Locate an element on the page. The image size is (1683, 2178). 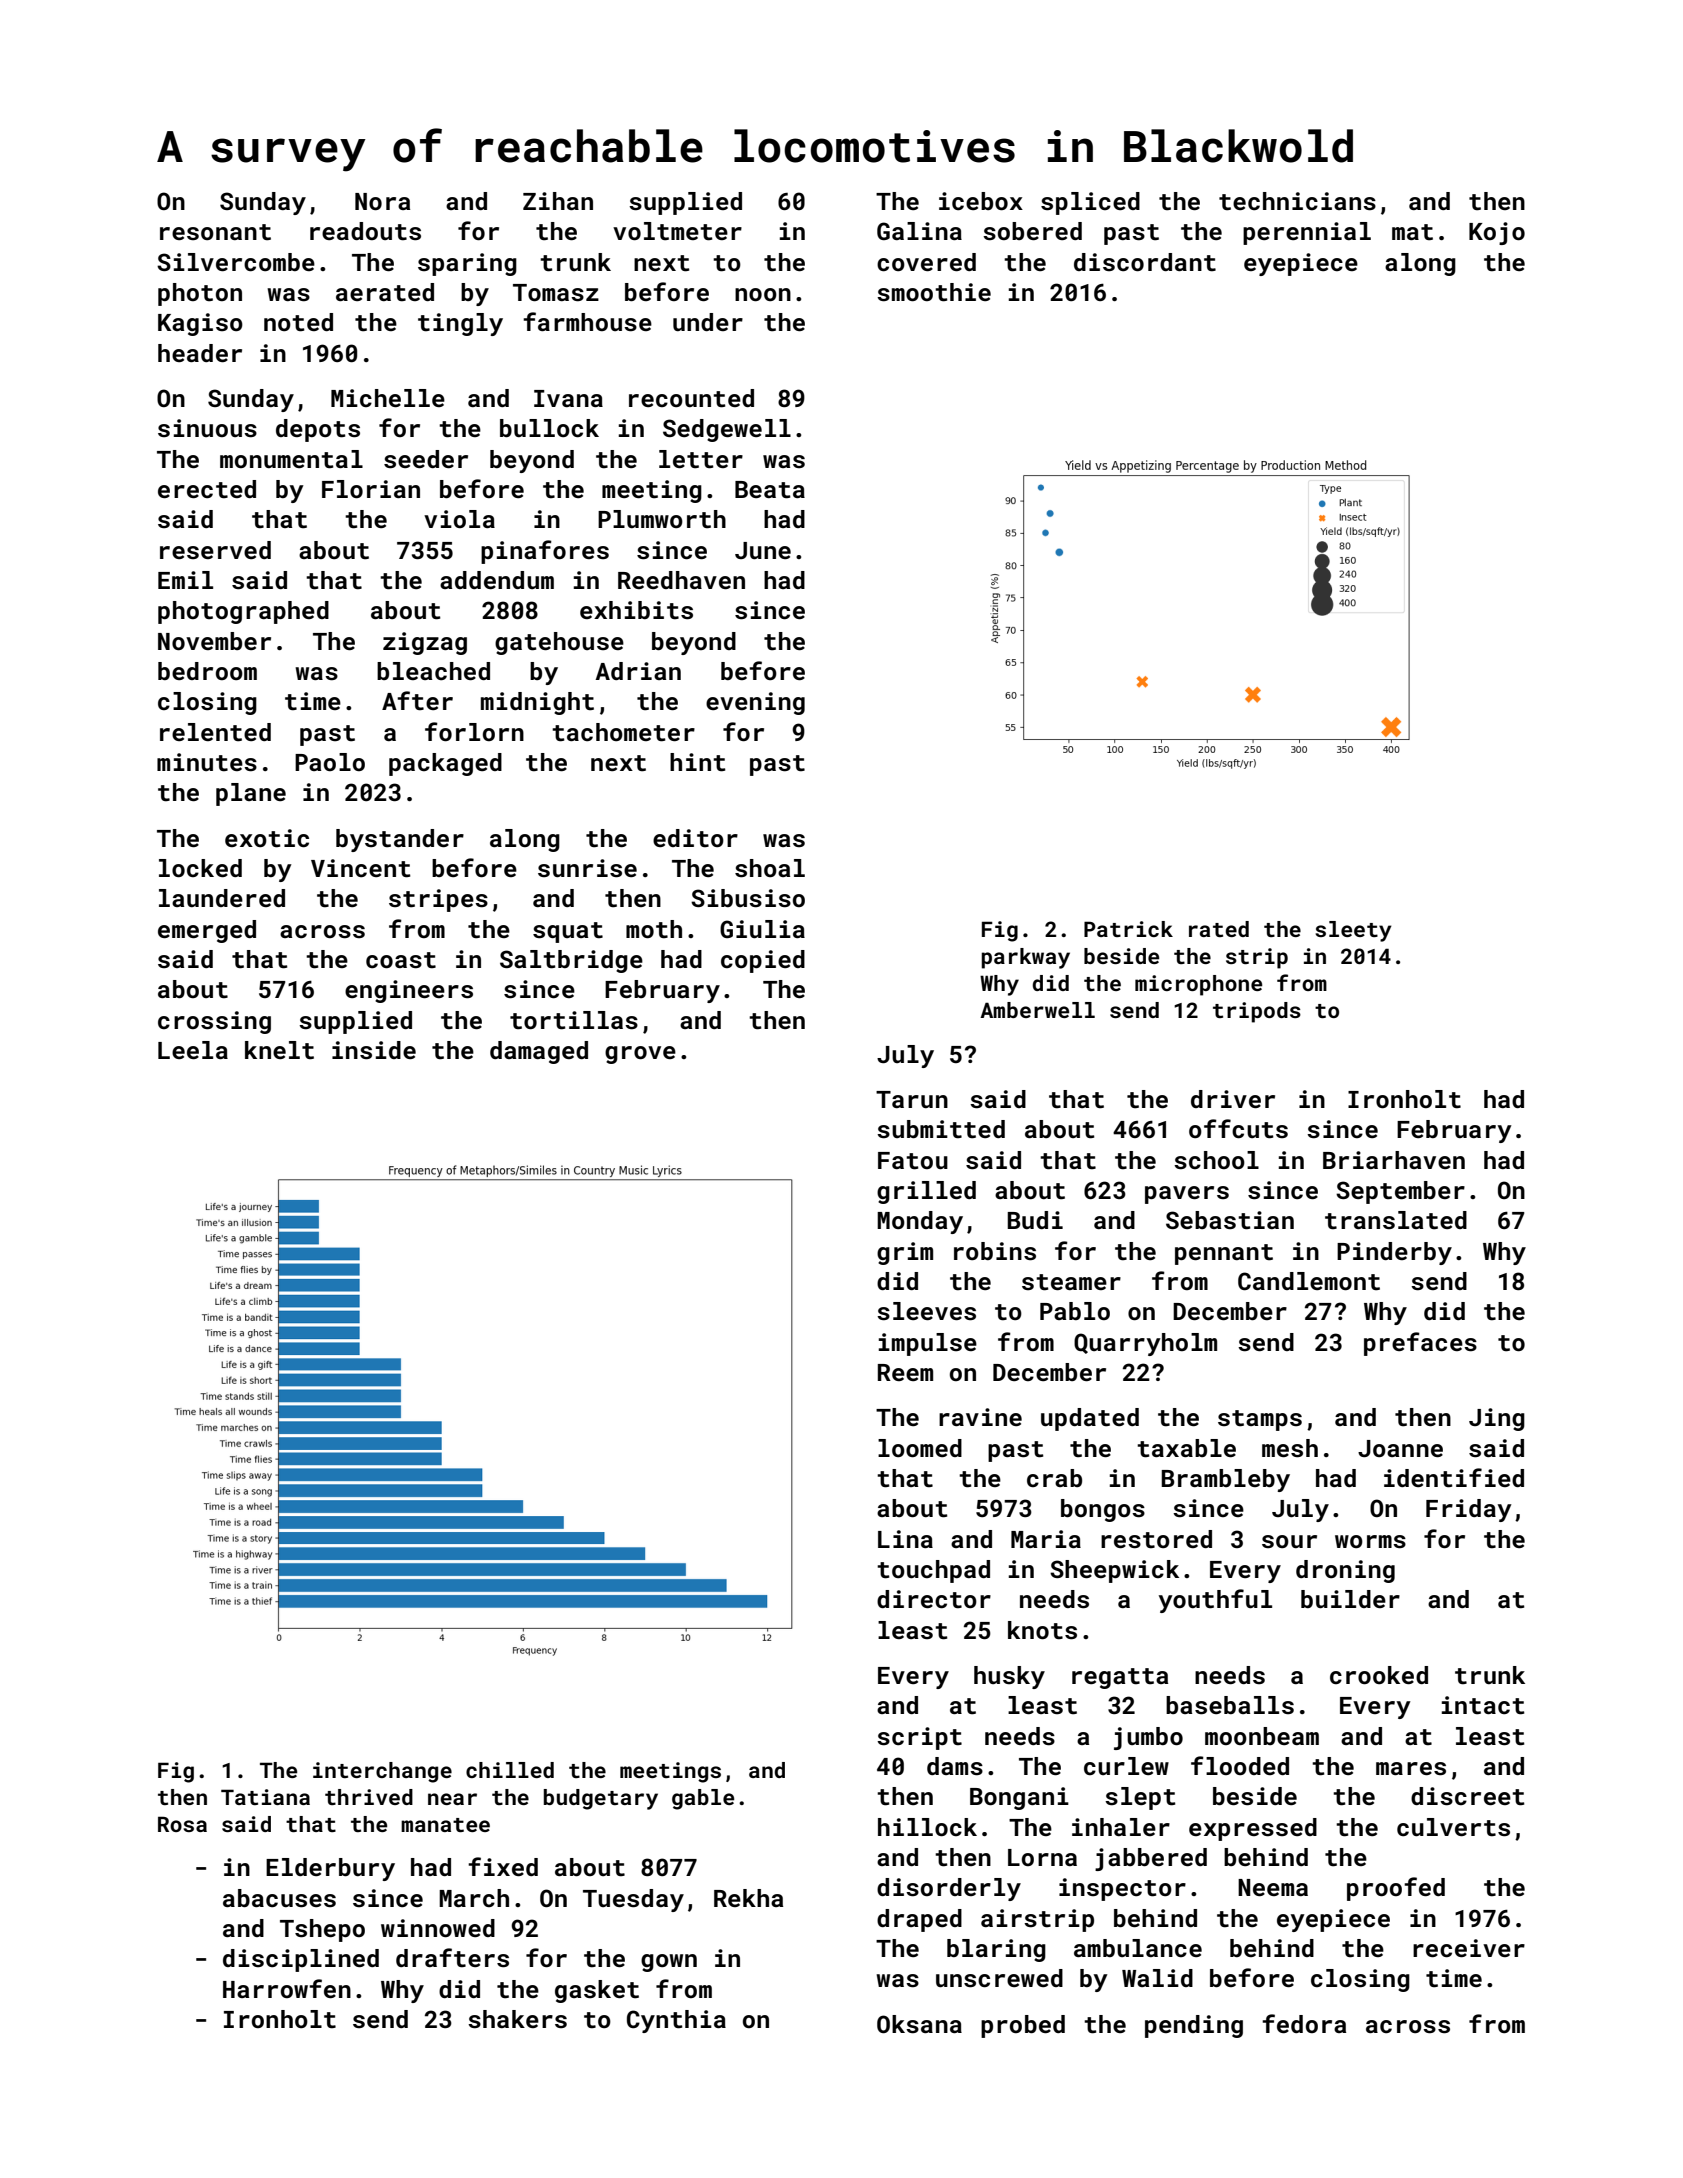
Brambleby is located at coordinates (1225, 1480).
